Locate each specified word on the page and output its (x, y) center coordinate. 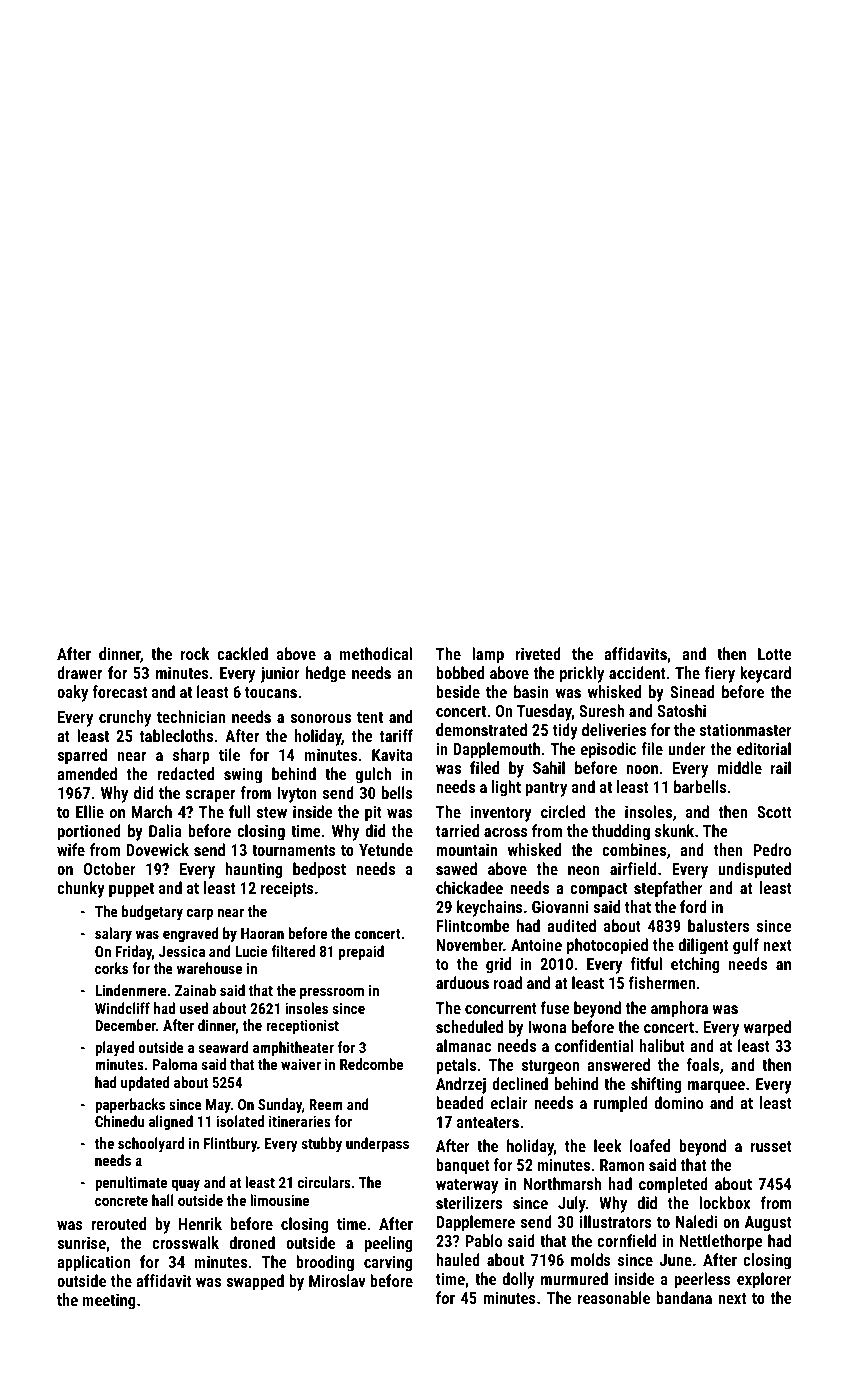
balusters (718, 925)
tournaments (294, 850)
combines (634, 849)
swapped (255, 1282)
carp (200, 914)
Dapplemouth (496, 750)
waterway (467, 1186)
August (768, 1224)
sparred (82, 756)
